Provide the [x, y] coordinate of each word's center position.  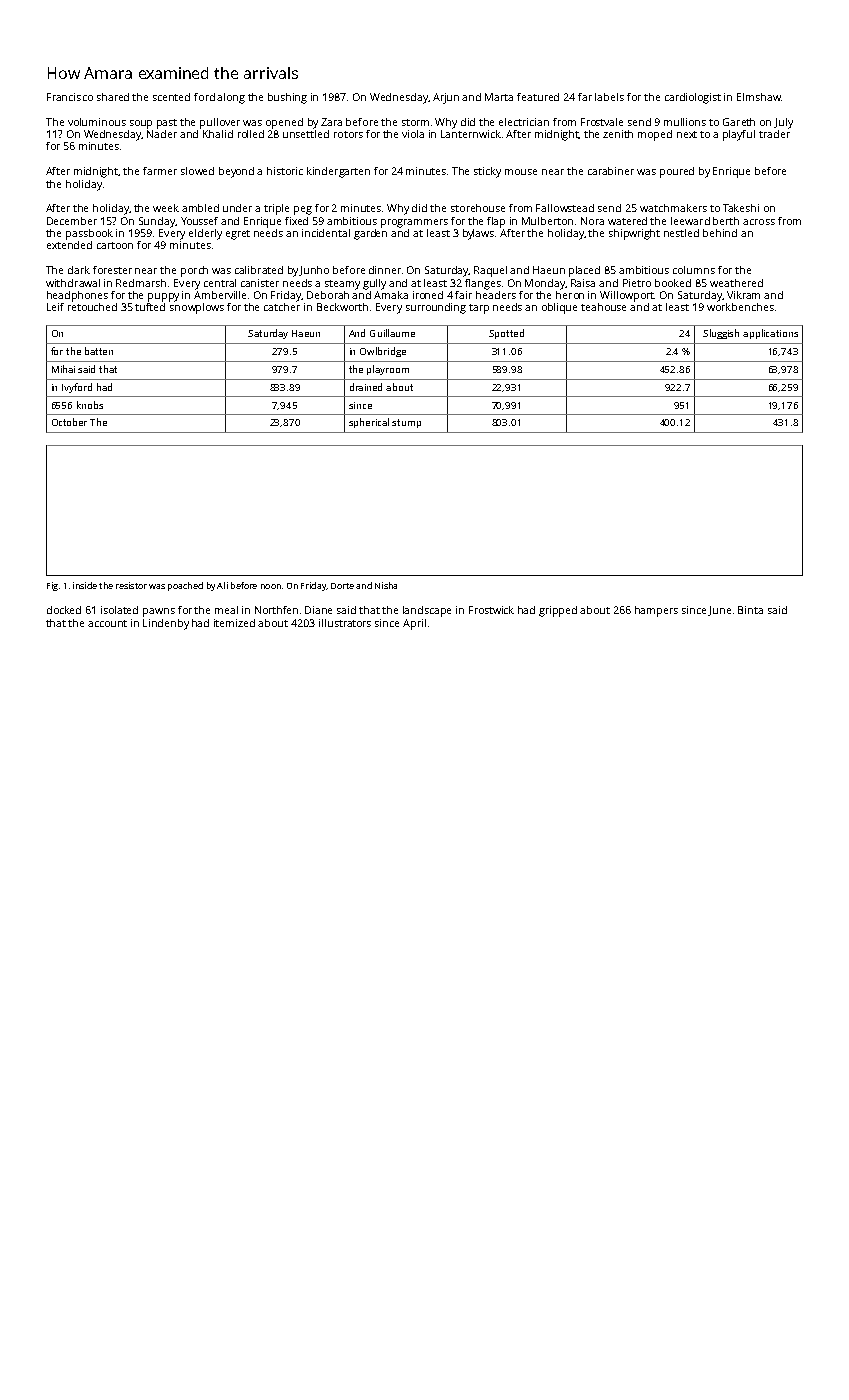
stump [406, 423]
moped [655, 135]
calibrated [259, 270]
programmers [414, 223]
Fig [52, 586]
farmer [160, 171]
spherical [369, 423]
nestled [681, 233]
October [69, 422]
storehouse [478, 208]
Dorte [342, 586]
